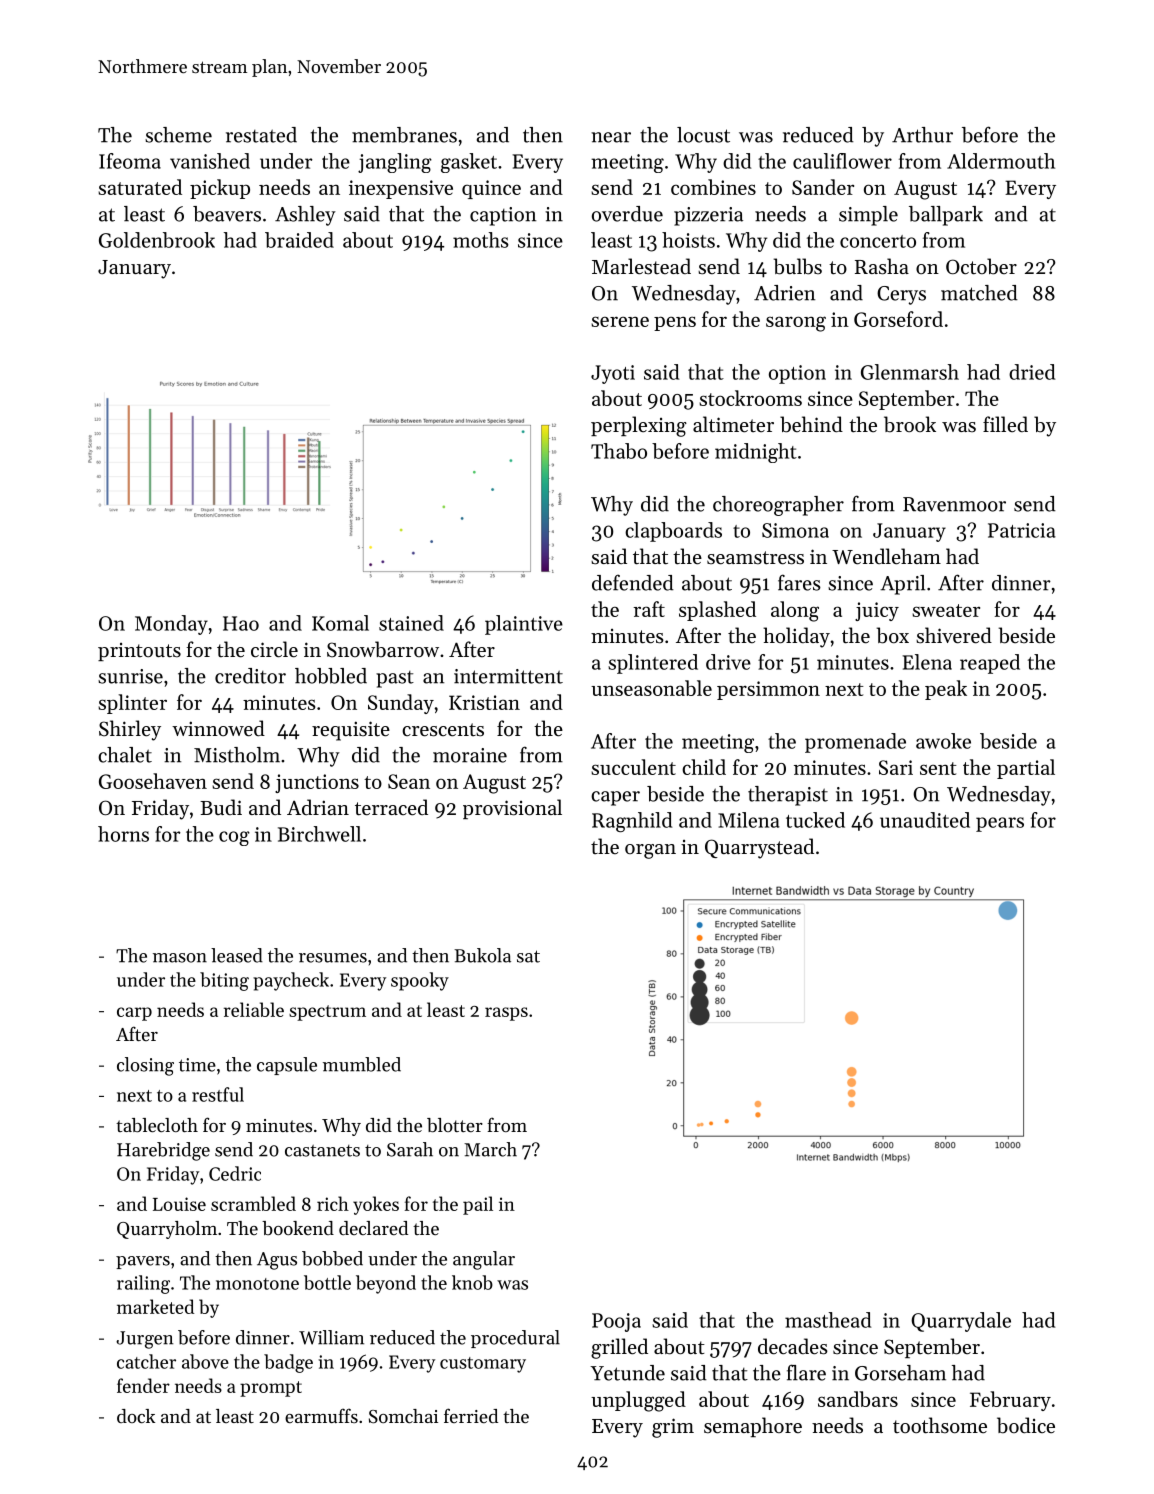 This document has height=1494, width=1154. Describe the element at coordinates (130, 730) in the document. I see `Shirley` at that location.
